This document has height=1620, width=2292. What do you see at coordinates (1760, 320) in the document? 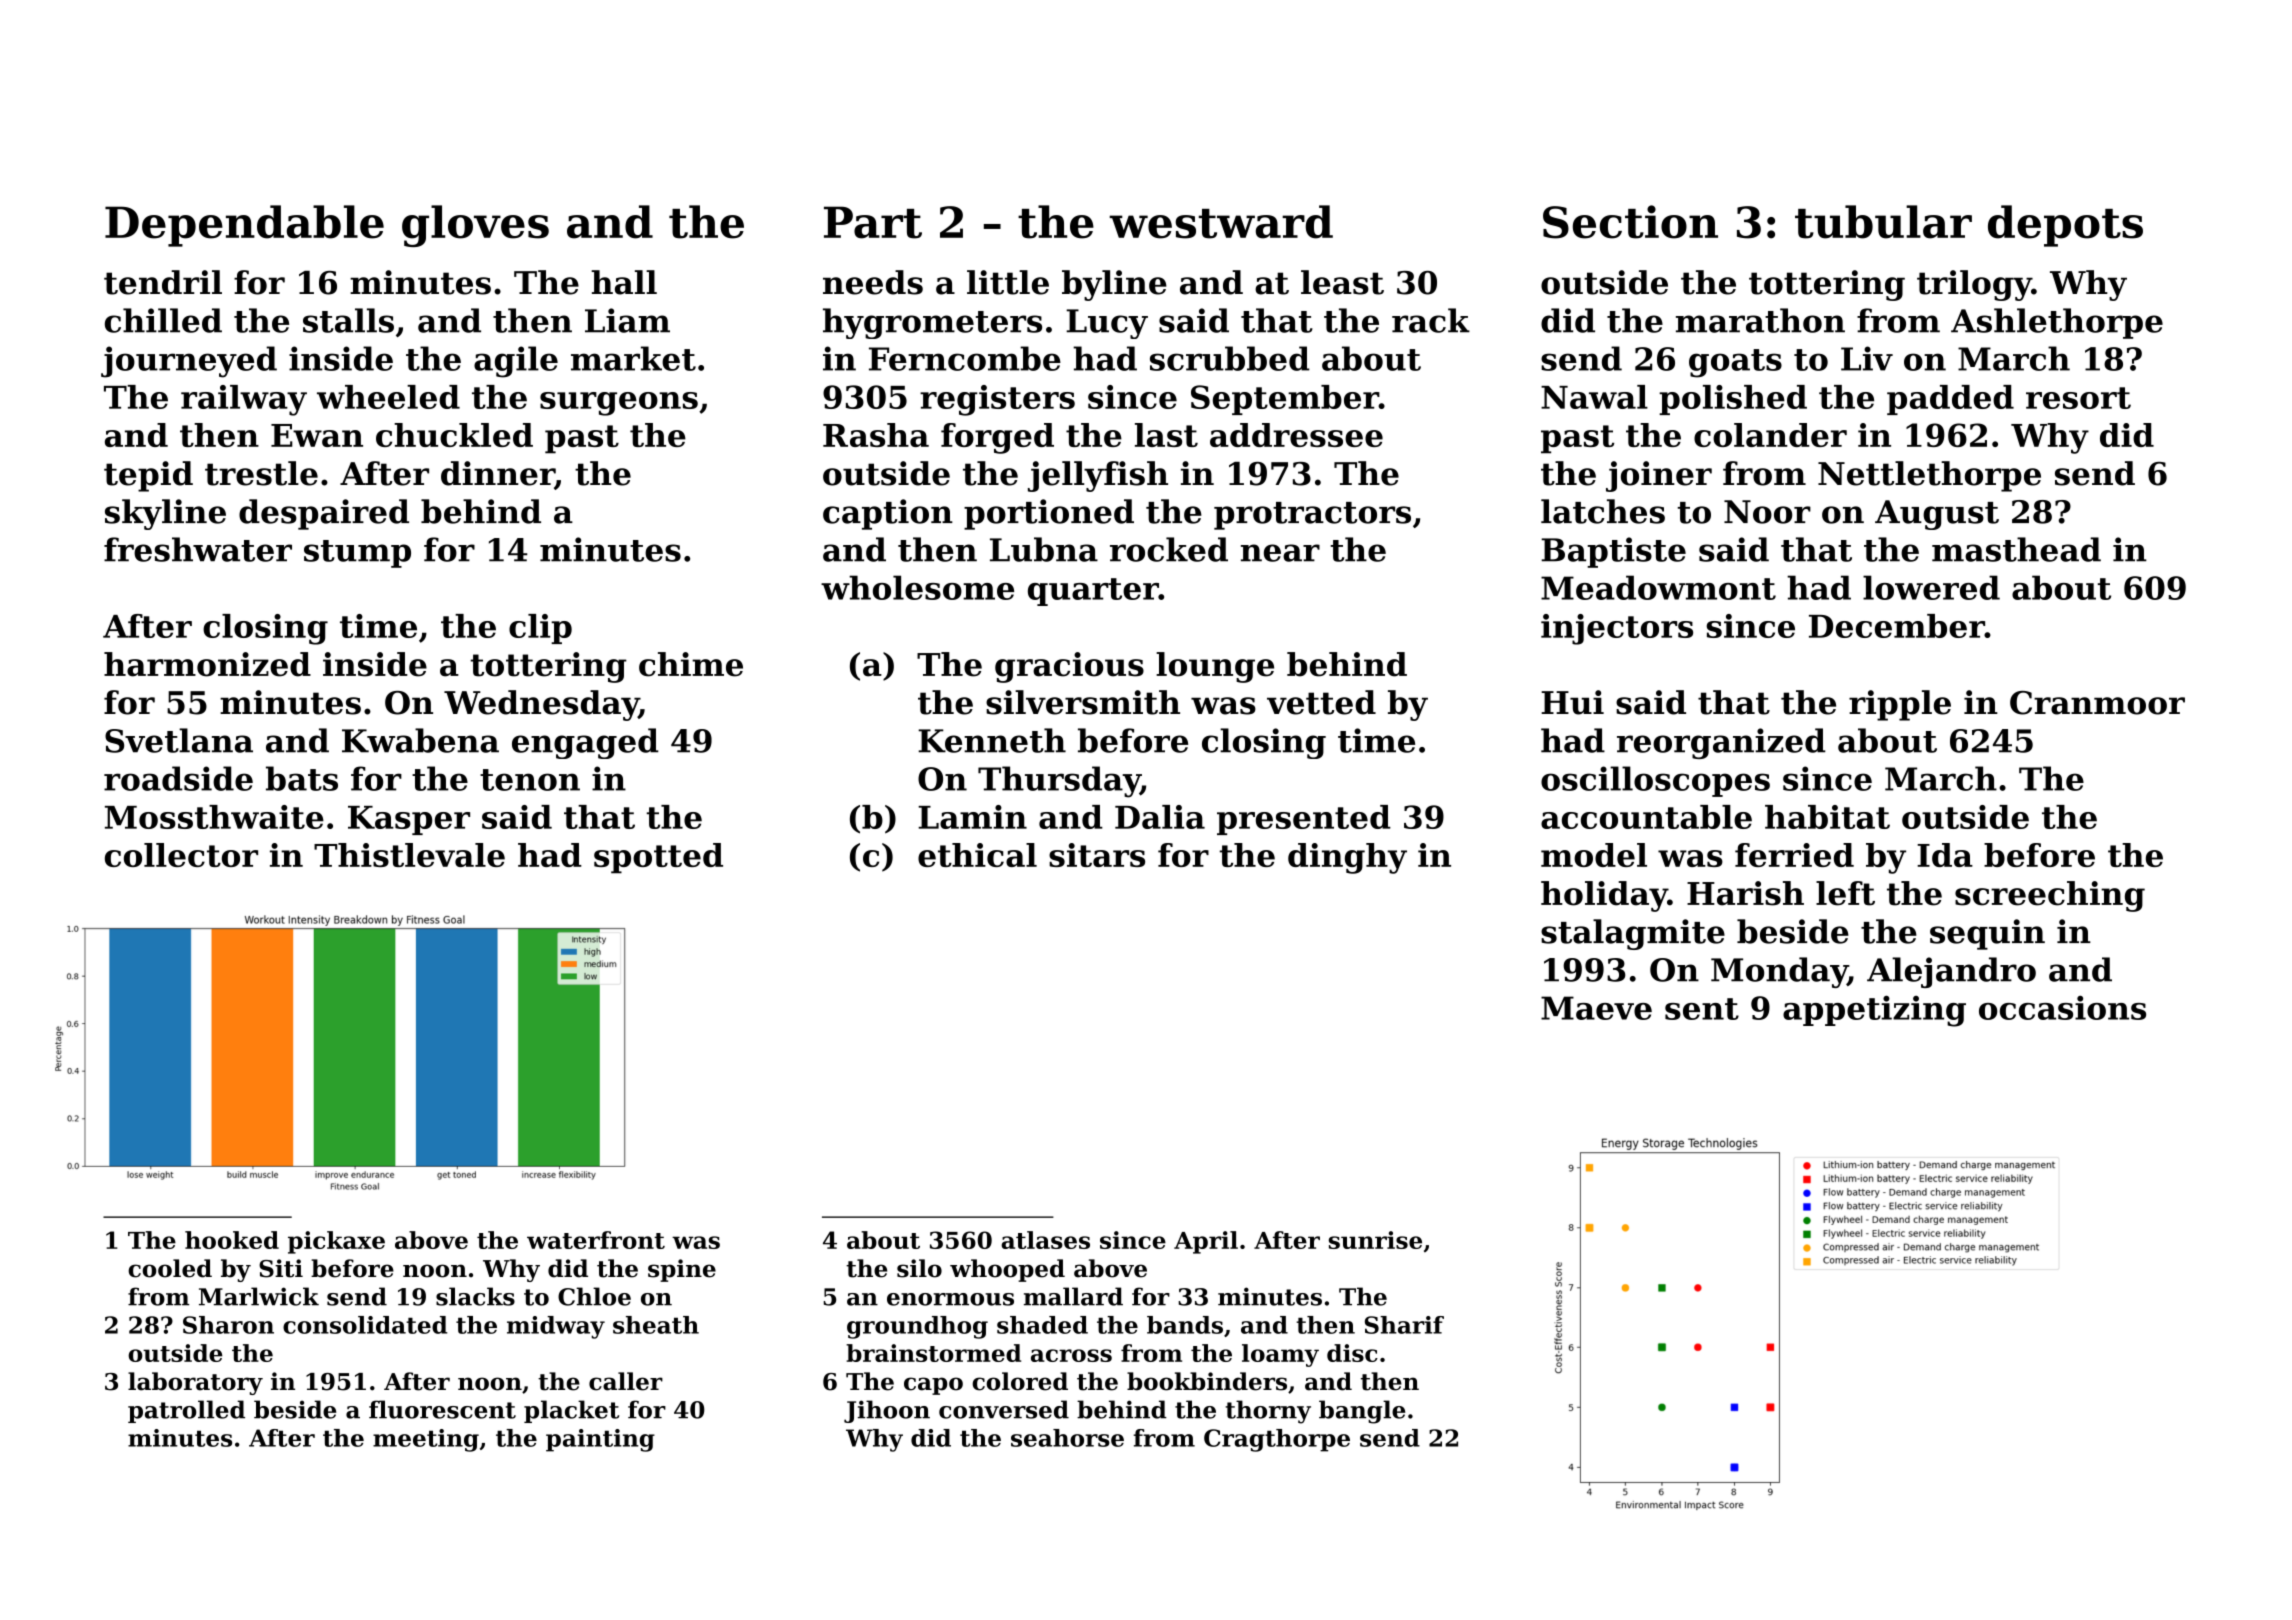
I see `marathon` at bounding box center [1760, 320].
